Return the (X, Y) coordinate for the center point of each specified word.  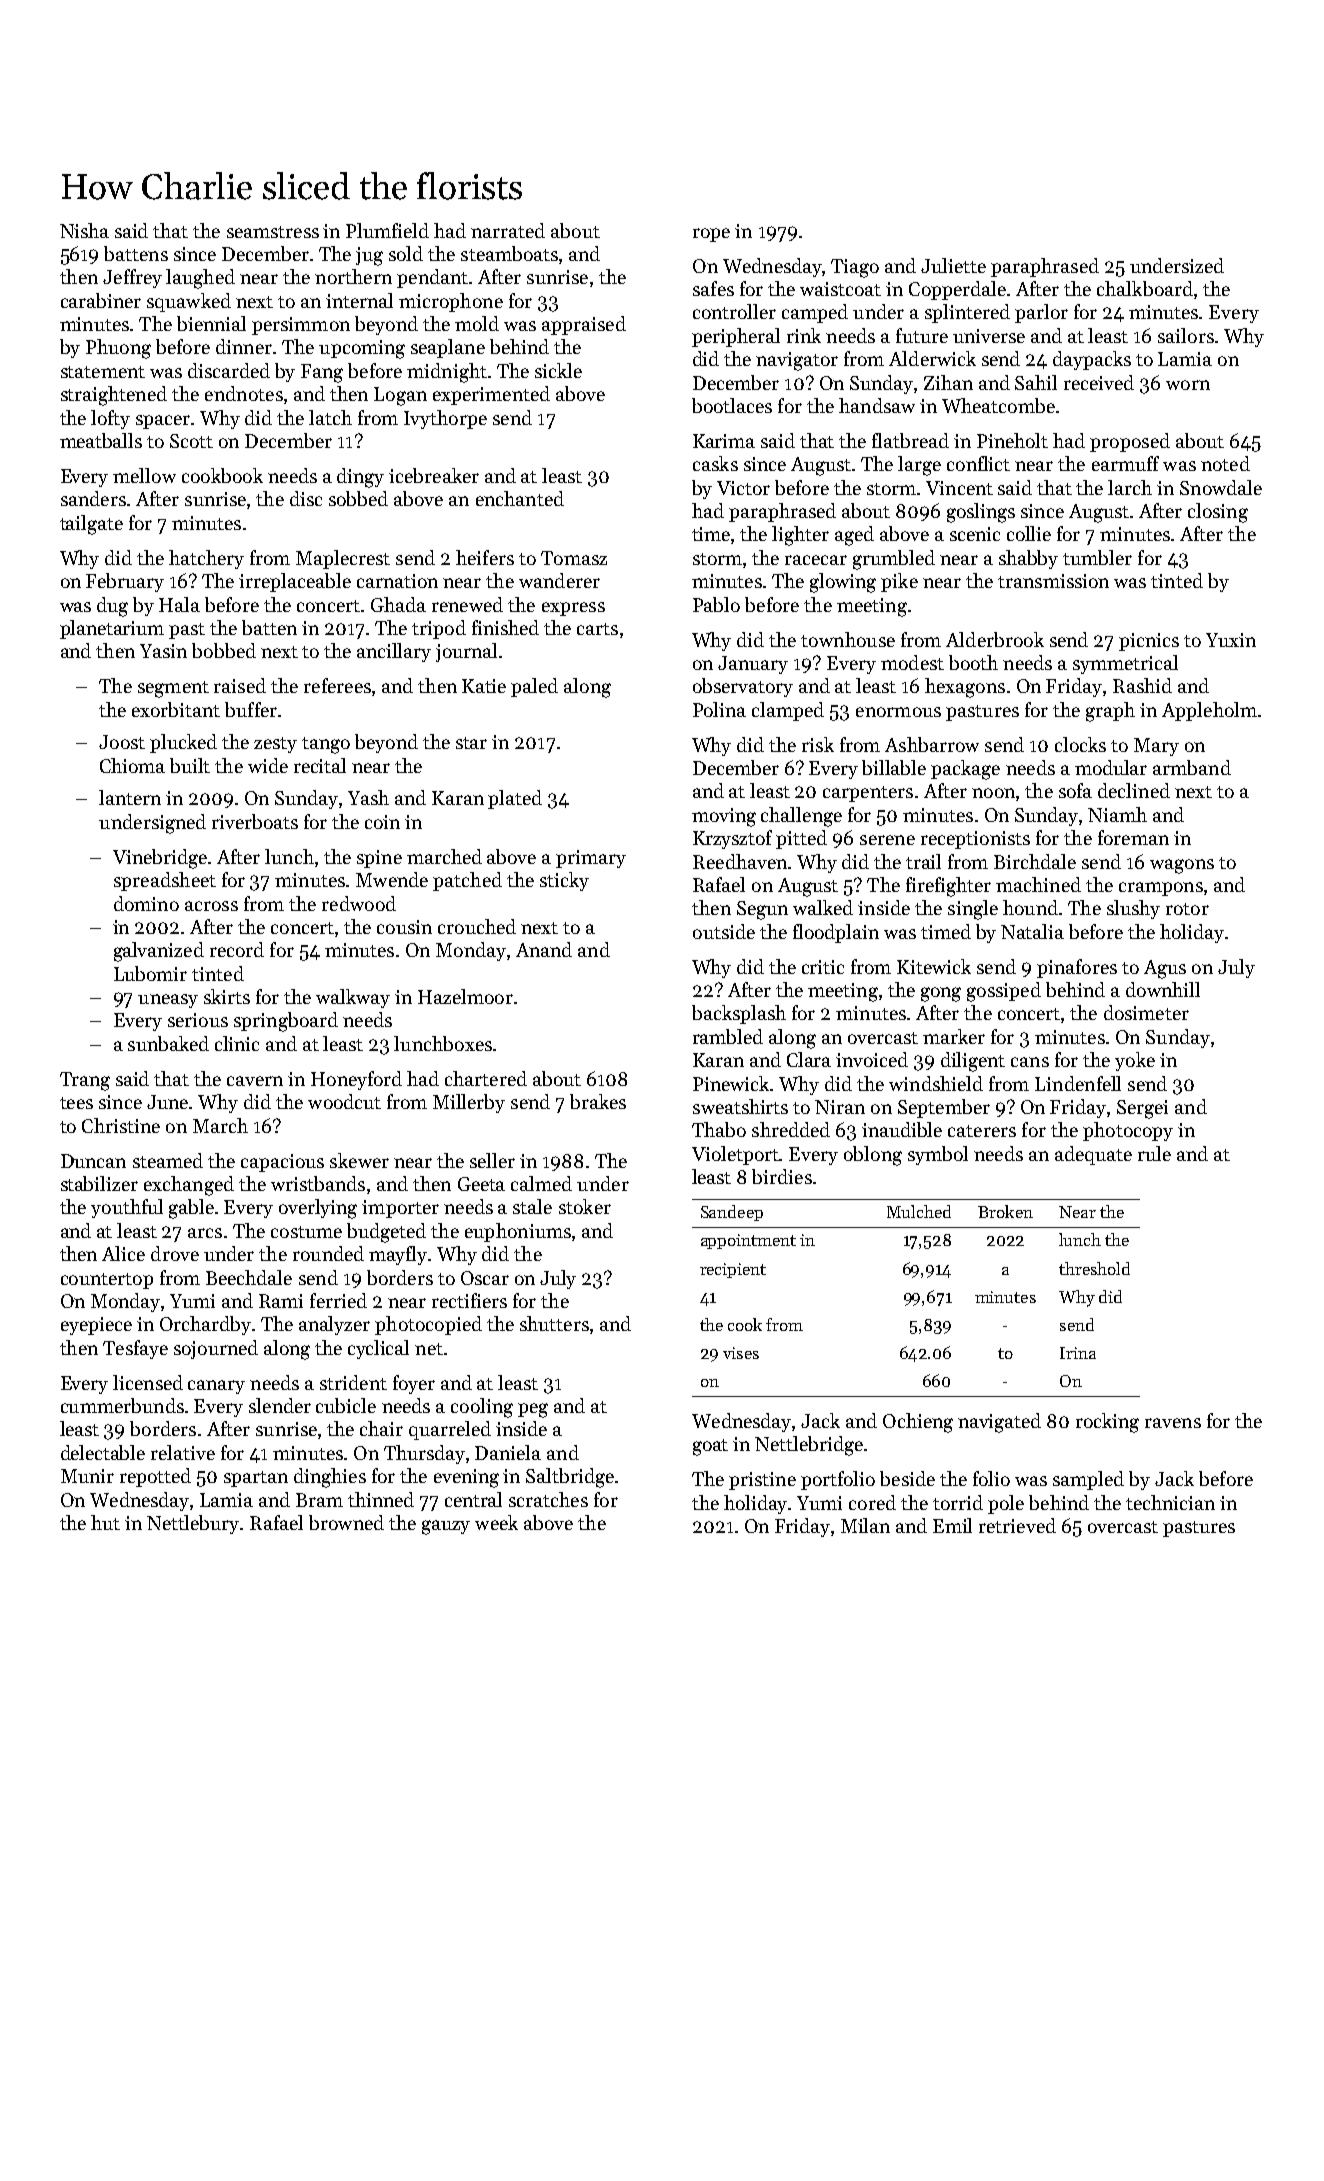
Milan (865, 1525)
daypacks (1092, 360)
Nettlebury (194, 1524)
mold (477, 323)
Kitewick (934, 966)
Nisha (84, 230)
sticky (564, 881)
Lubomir (150, 973)
